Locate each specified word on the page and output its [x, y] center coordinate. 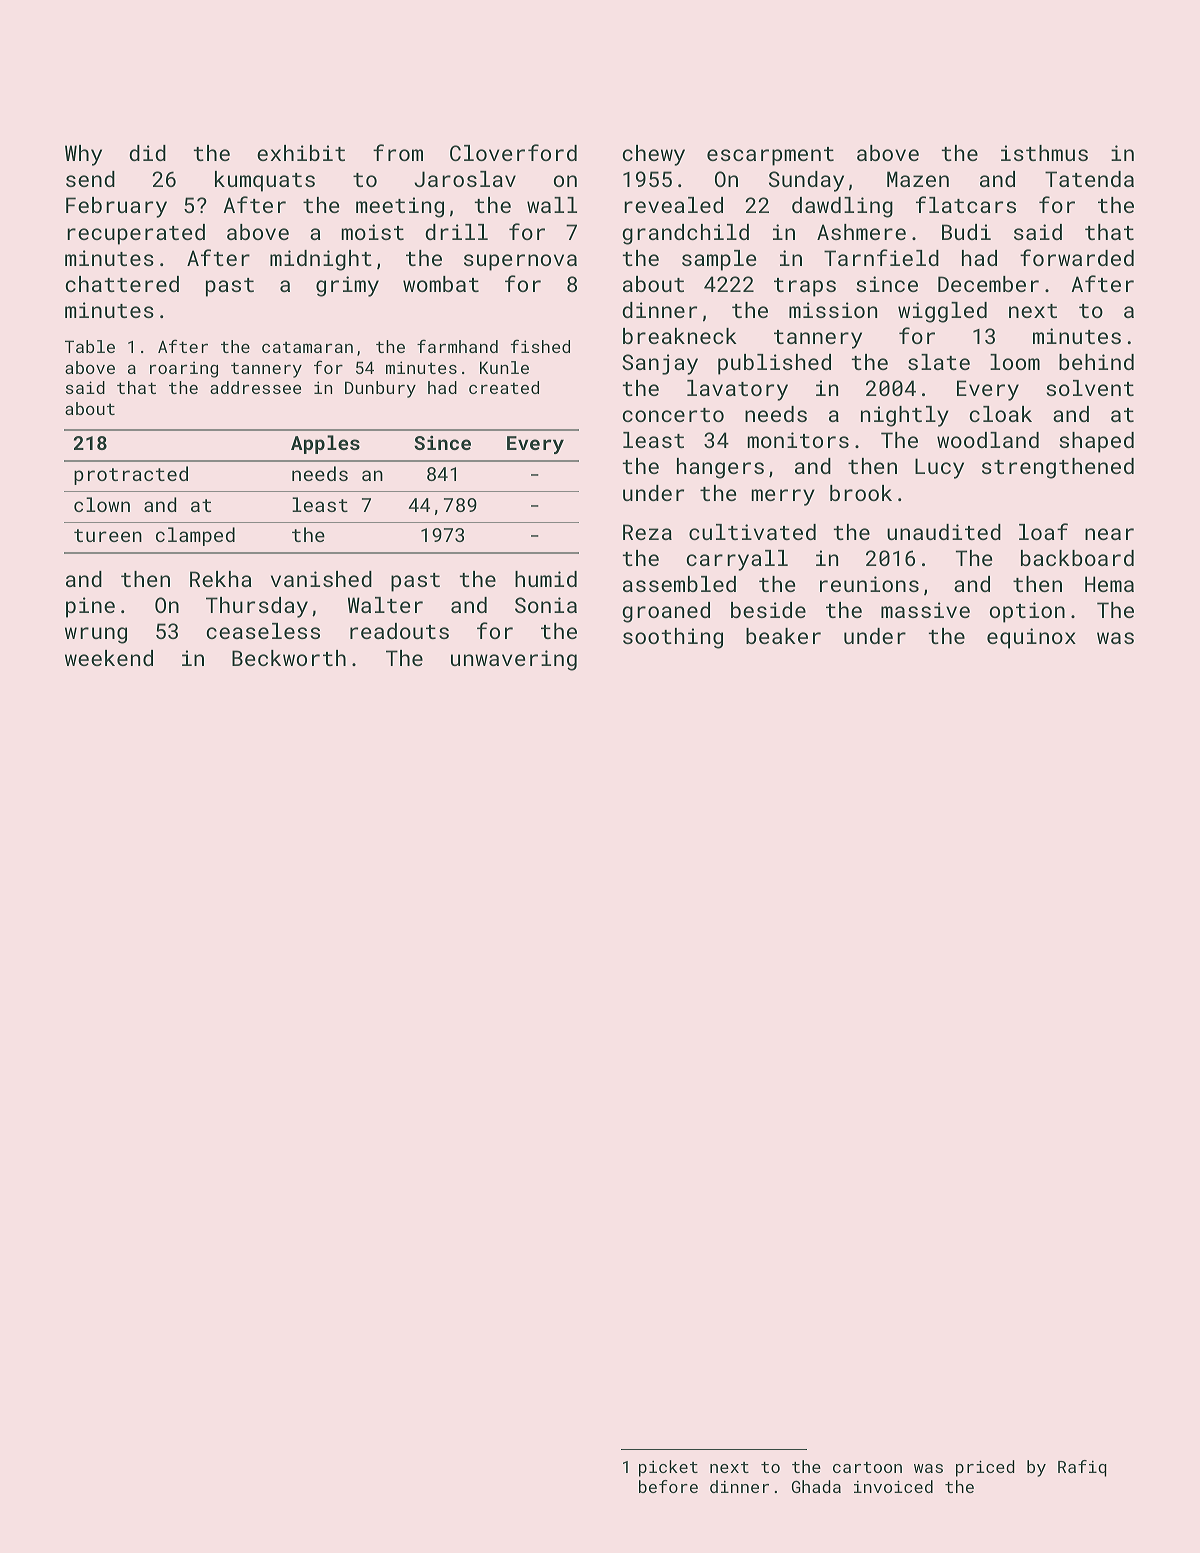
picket [668, 1468]
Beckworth [289, 658]
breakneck [680, 336]
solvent [1090, 388]
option [1027, 612]
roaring [184, 369]
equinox [1031, 638]
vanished [321, 579]
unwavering [514, 660]
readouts [399, 631]
